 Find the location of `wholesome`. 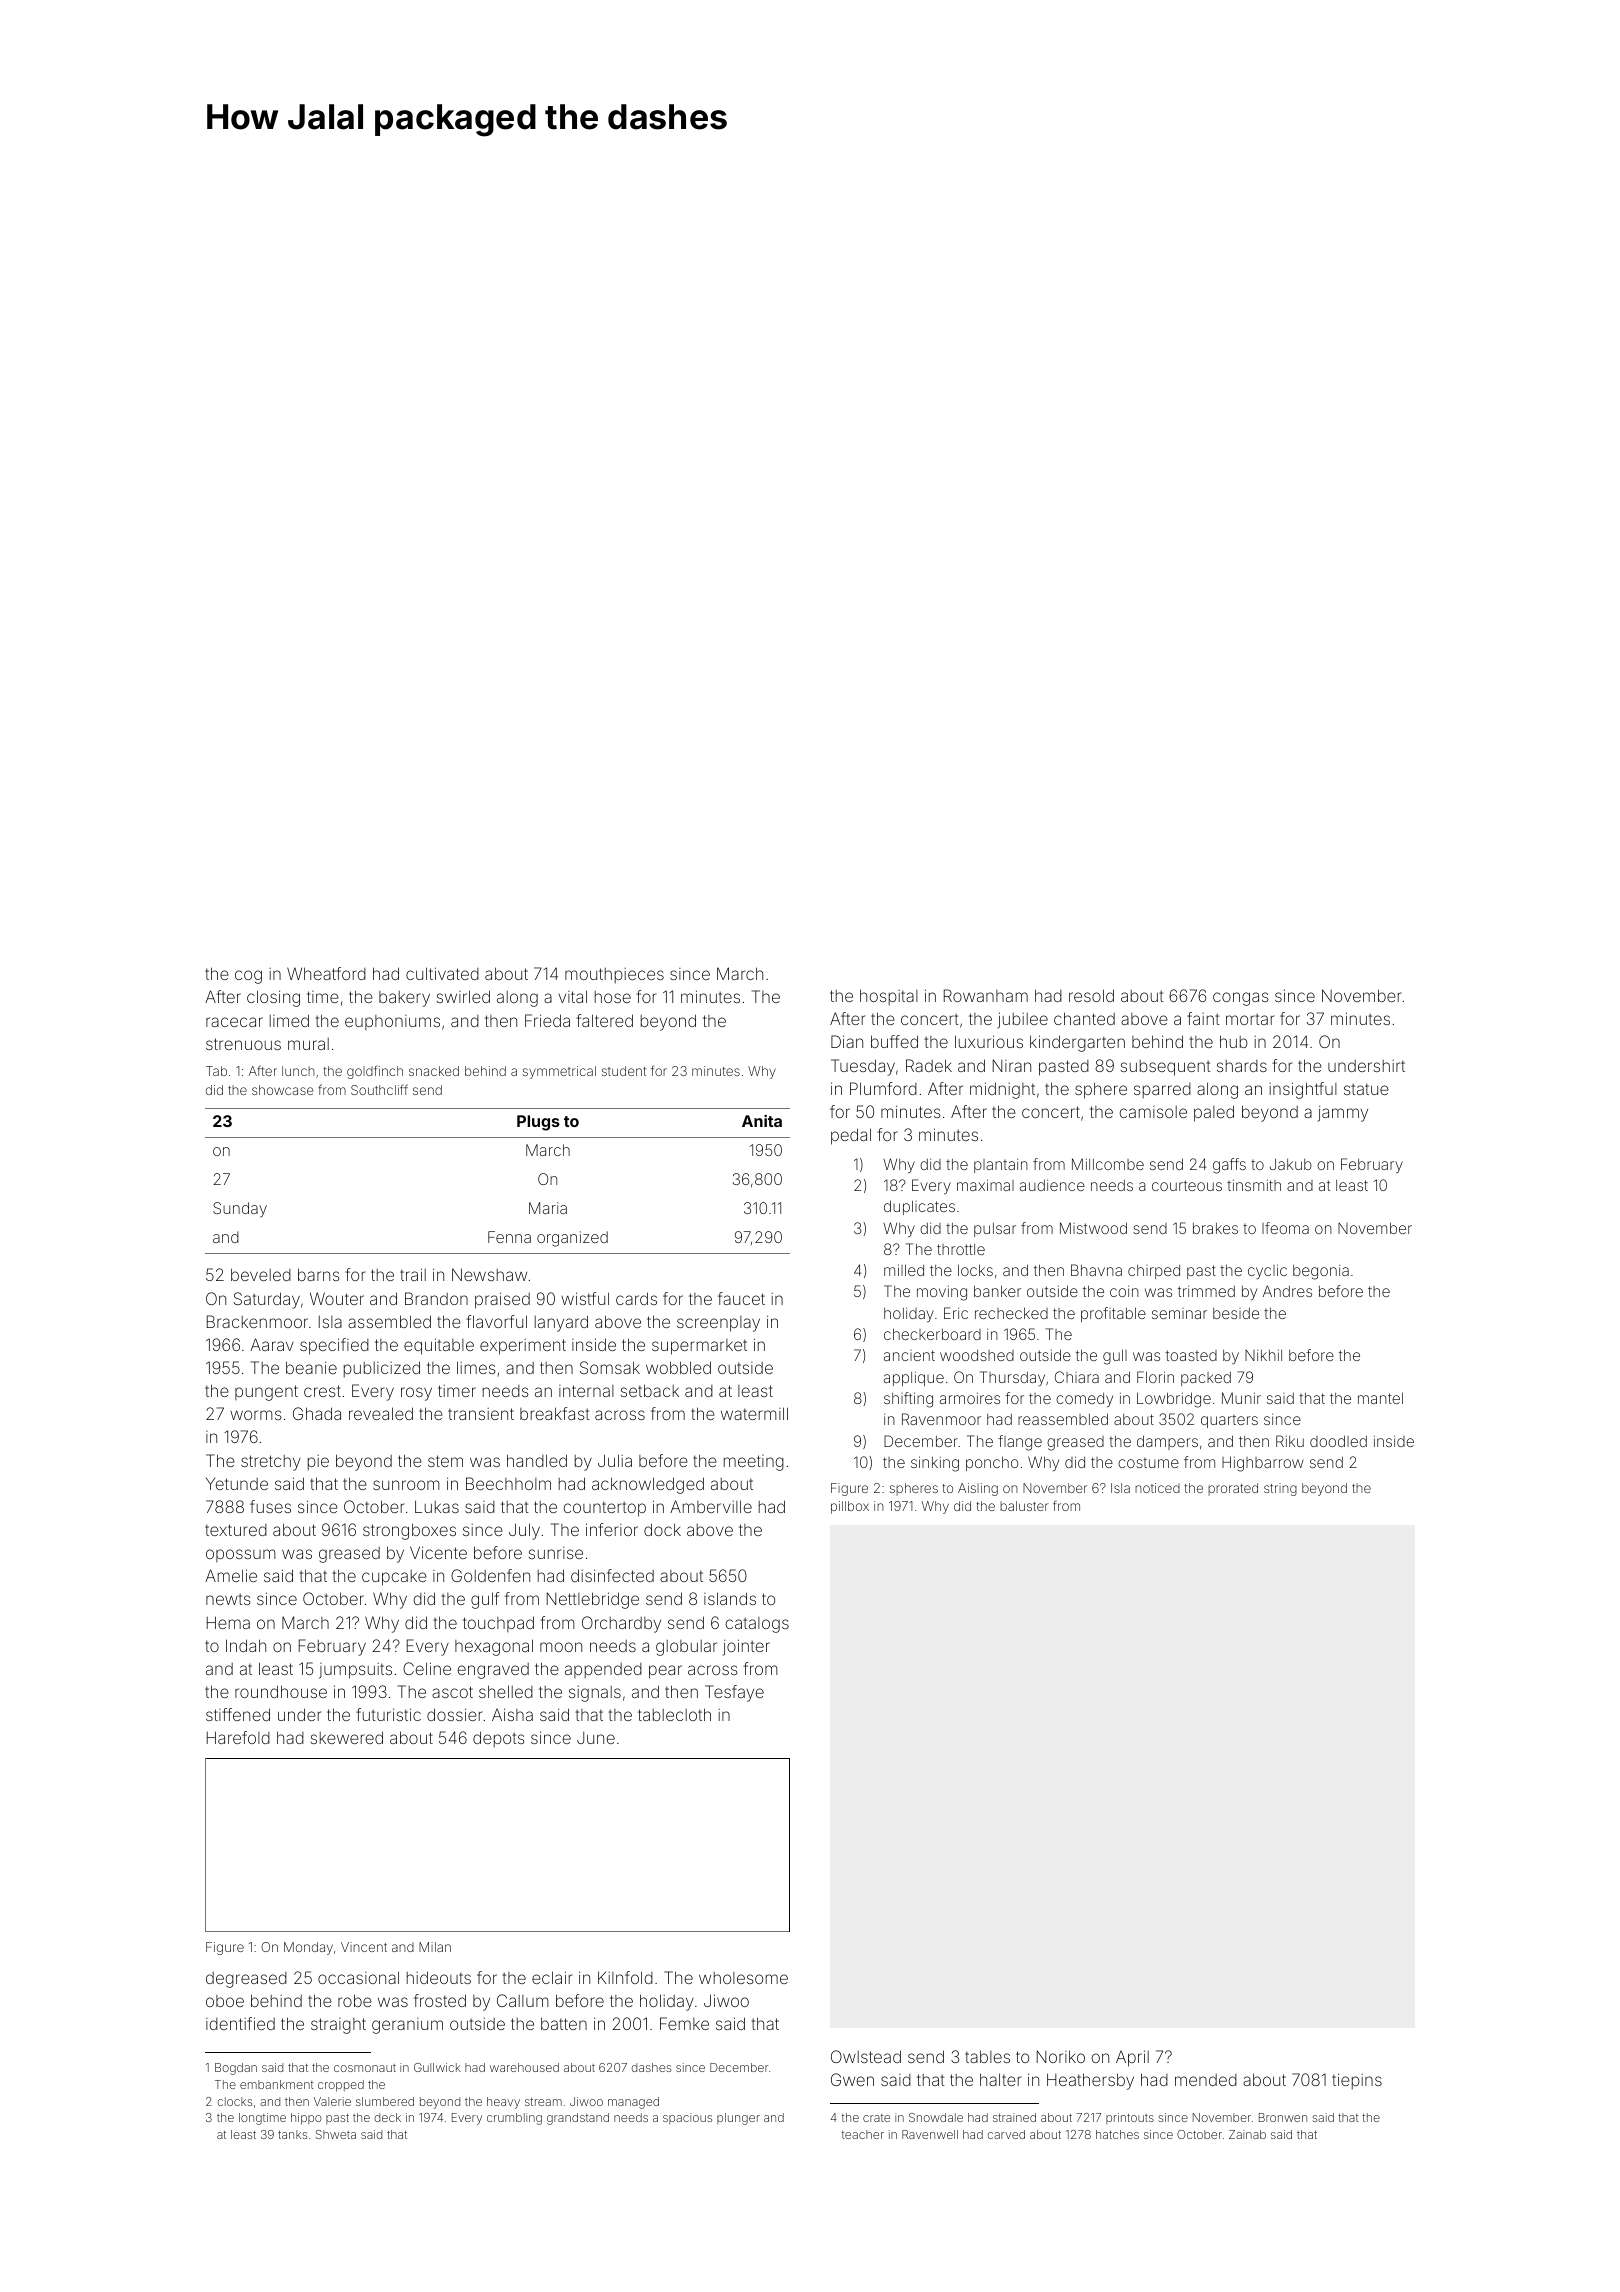

wholesome is located at coordinates (743, 1978).
